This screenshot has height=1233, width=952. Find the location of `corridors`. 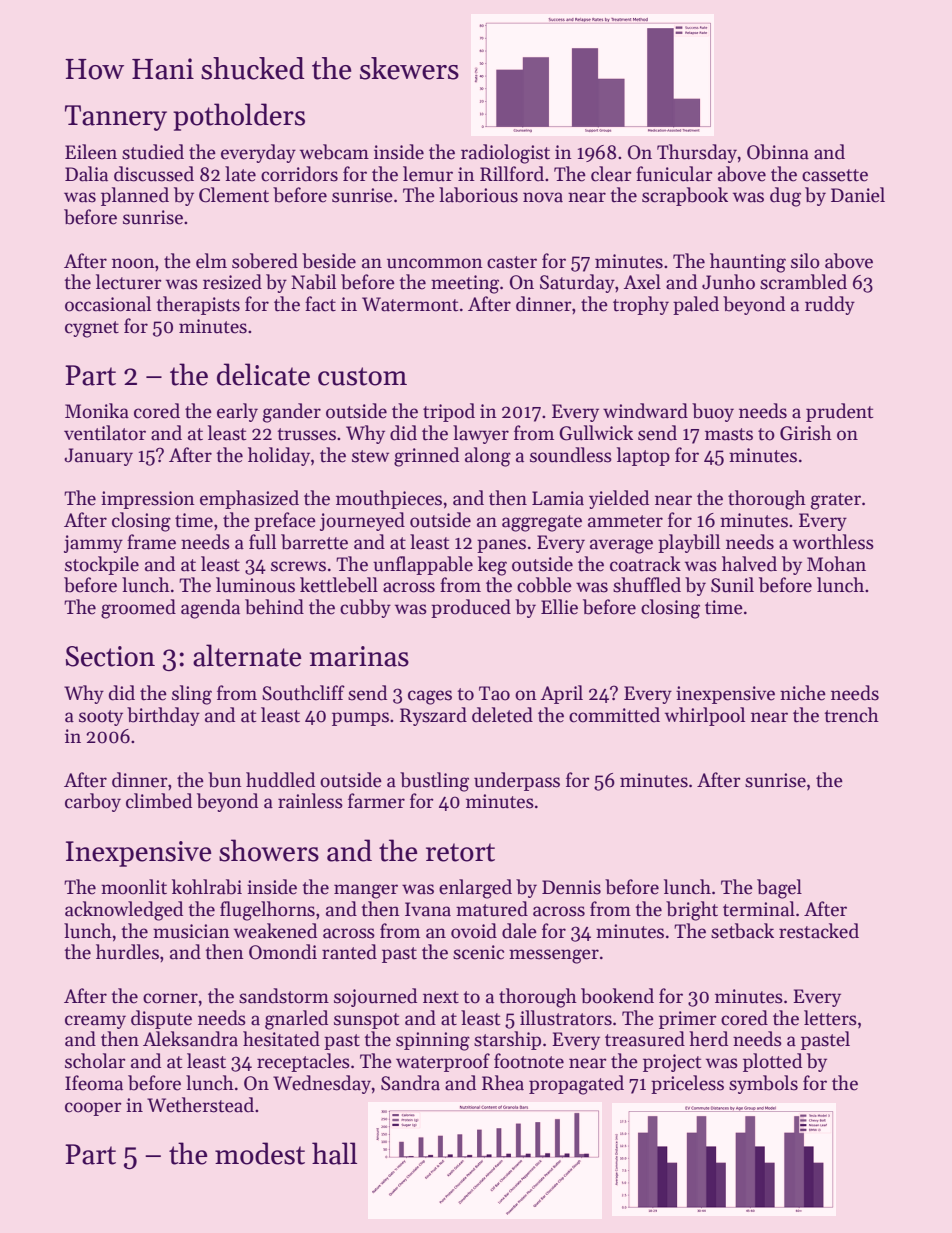

corridors is located at coordinates (299, 174).
